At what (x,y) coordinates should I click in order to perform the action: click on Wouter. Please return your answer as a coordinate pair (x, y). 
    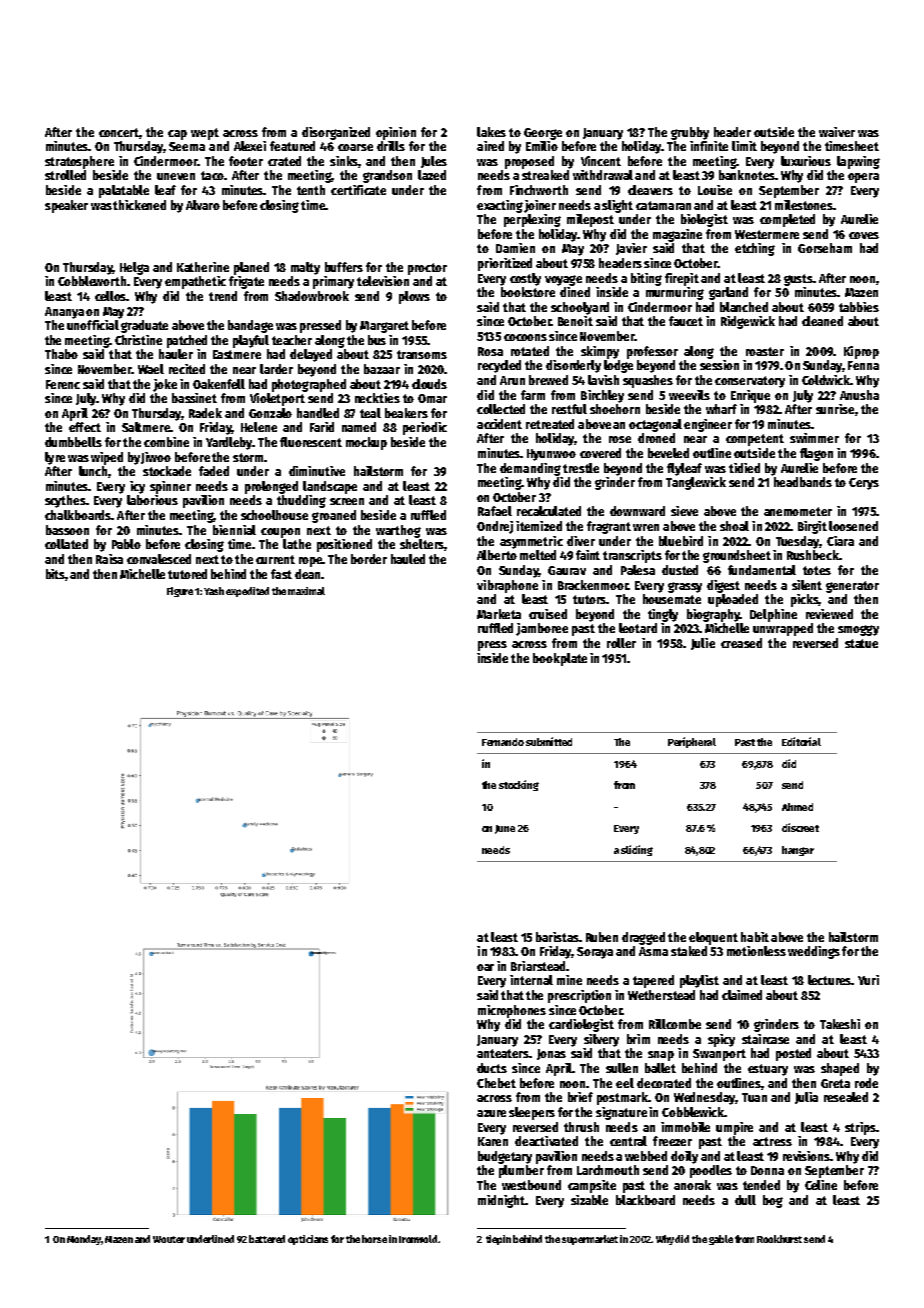
    Looking at the image, I should click on (169, 1239).
